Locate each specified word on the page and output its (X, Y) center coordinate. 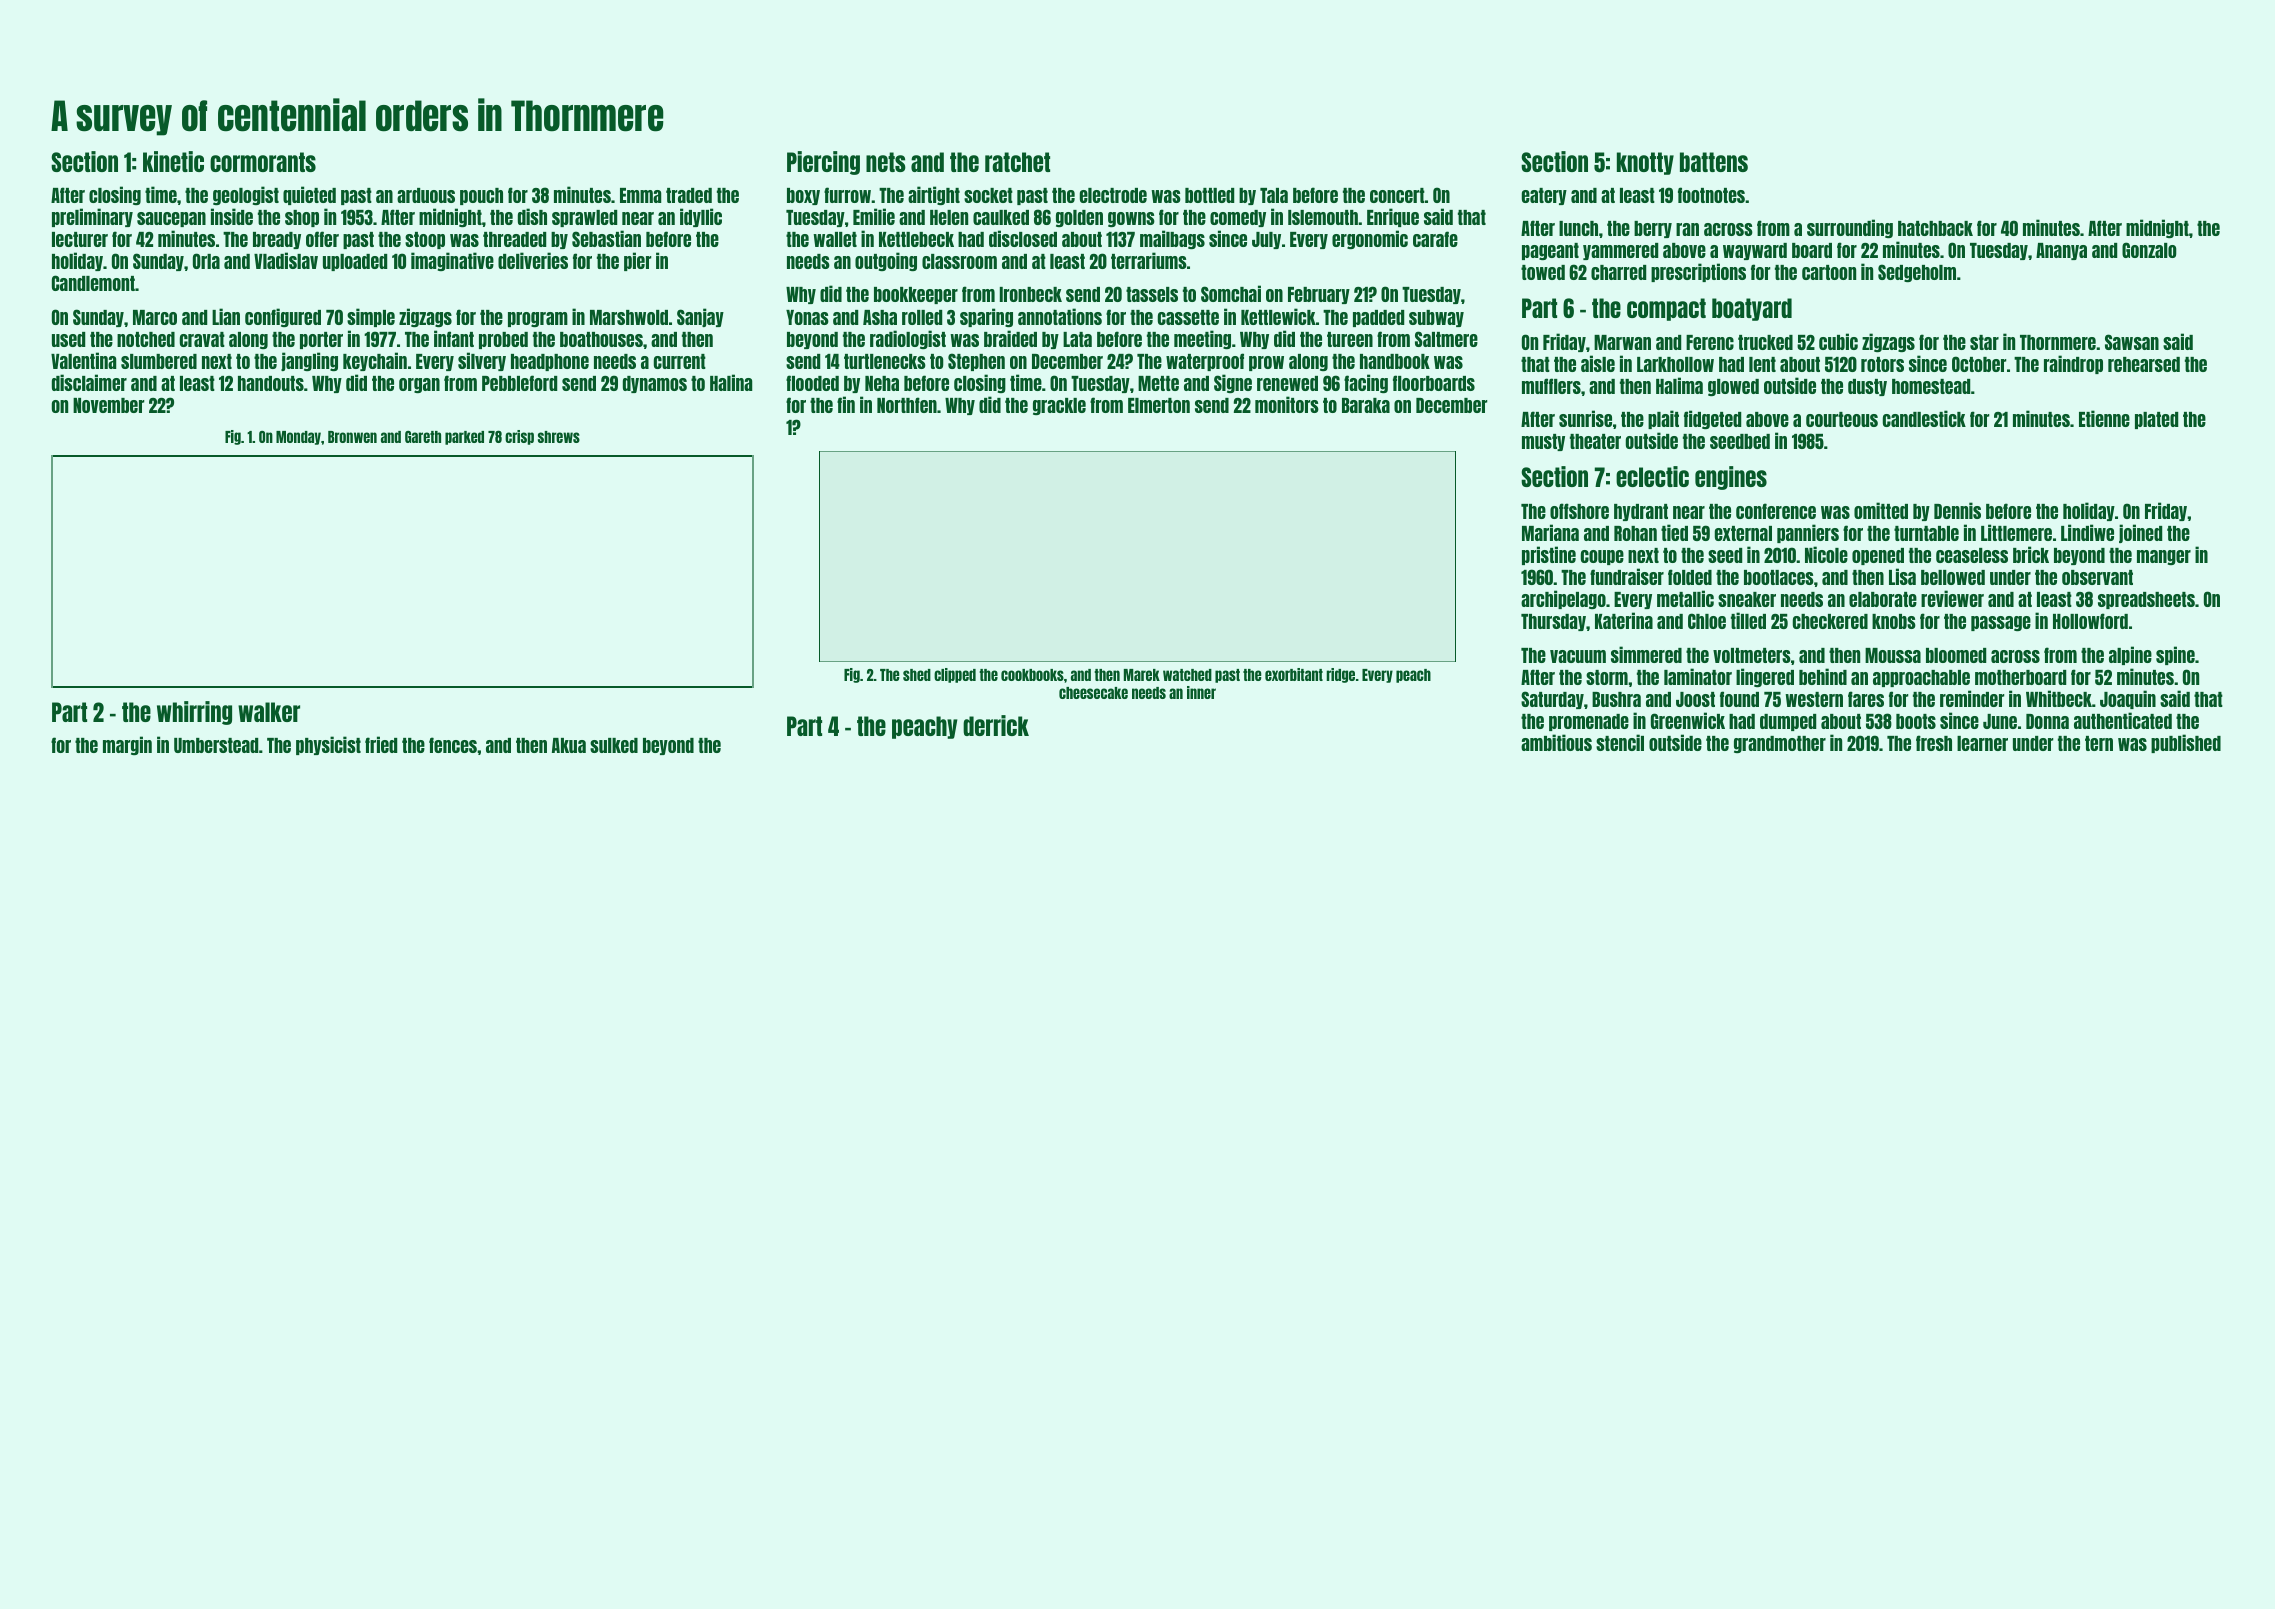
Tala (1274, 195)
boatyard (1752, 309)
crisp (519, 437)
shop (302, 218)
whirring (194, 713)
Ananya (2061, 251)
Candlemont (93, 283)
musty (1543, 442)
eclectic (1652, 476)
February (1319, 295)
